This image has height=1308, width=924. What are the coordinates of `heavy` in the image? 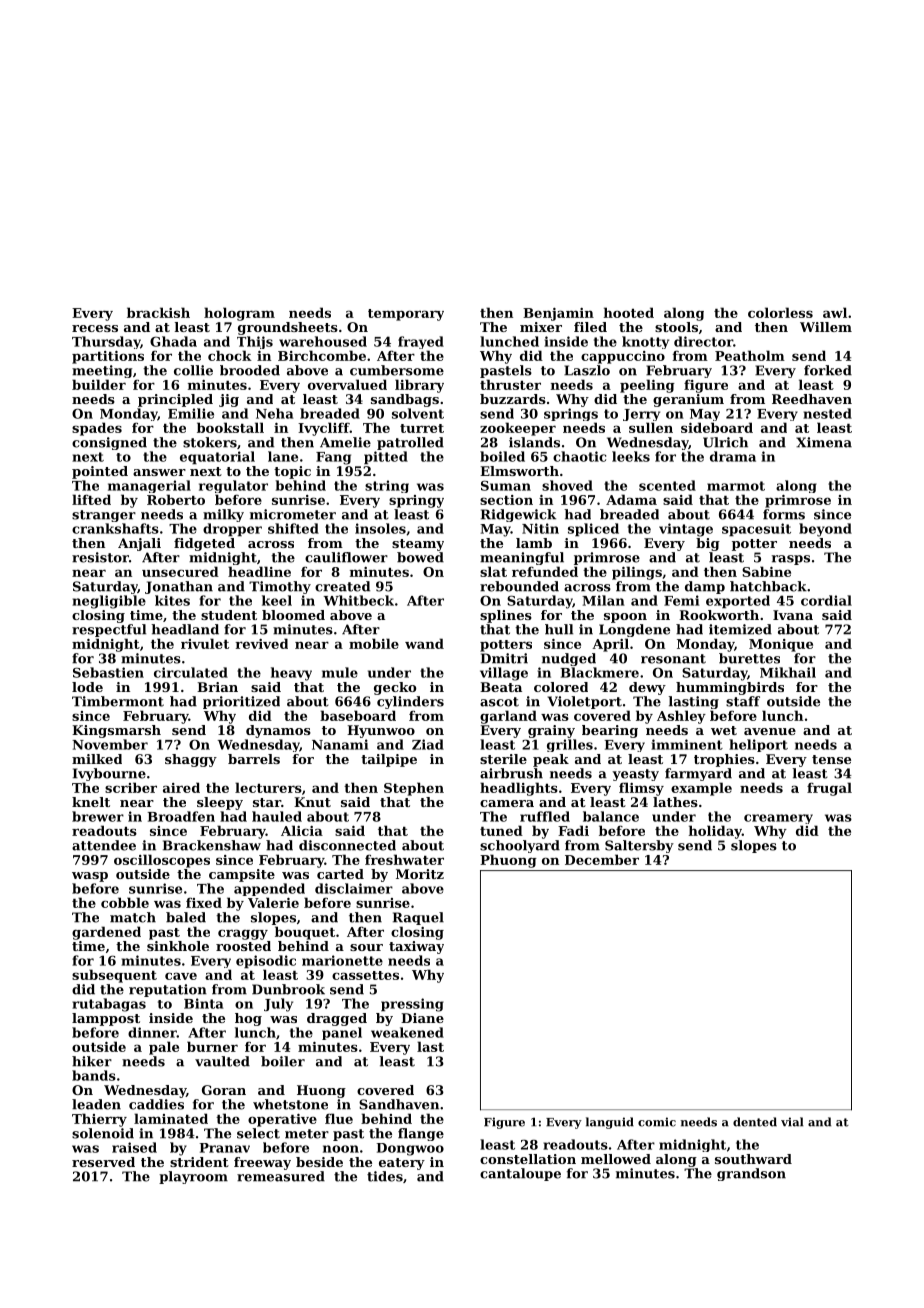 It's located at (291, 674).
